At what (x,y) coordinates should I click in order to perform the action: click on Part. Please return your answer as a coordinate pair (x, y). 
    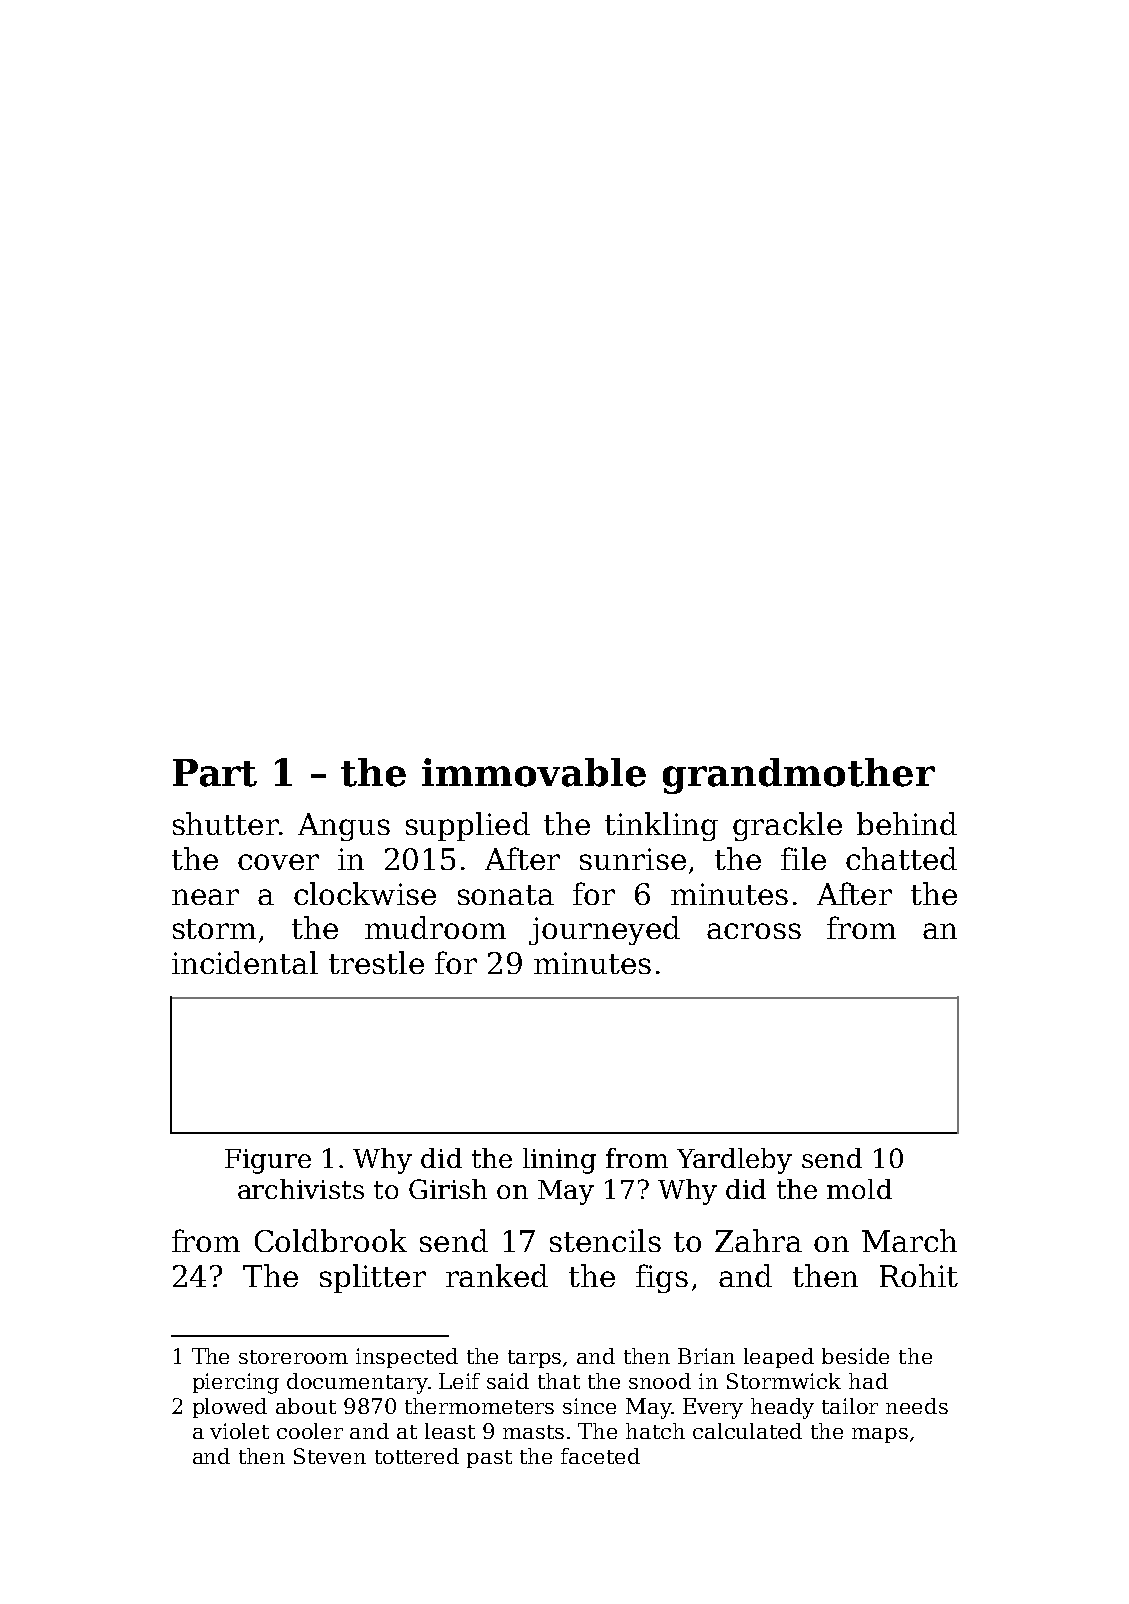
    Looking at the image, I should click on (215, 773).
